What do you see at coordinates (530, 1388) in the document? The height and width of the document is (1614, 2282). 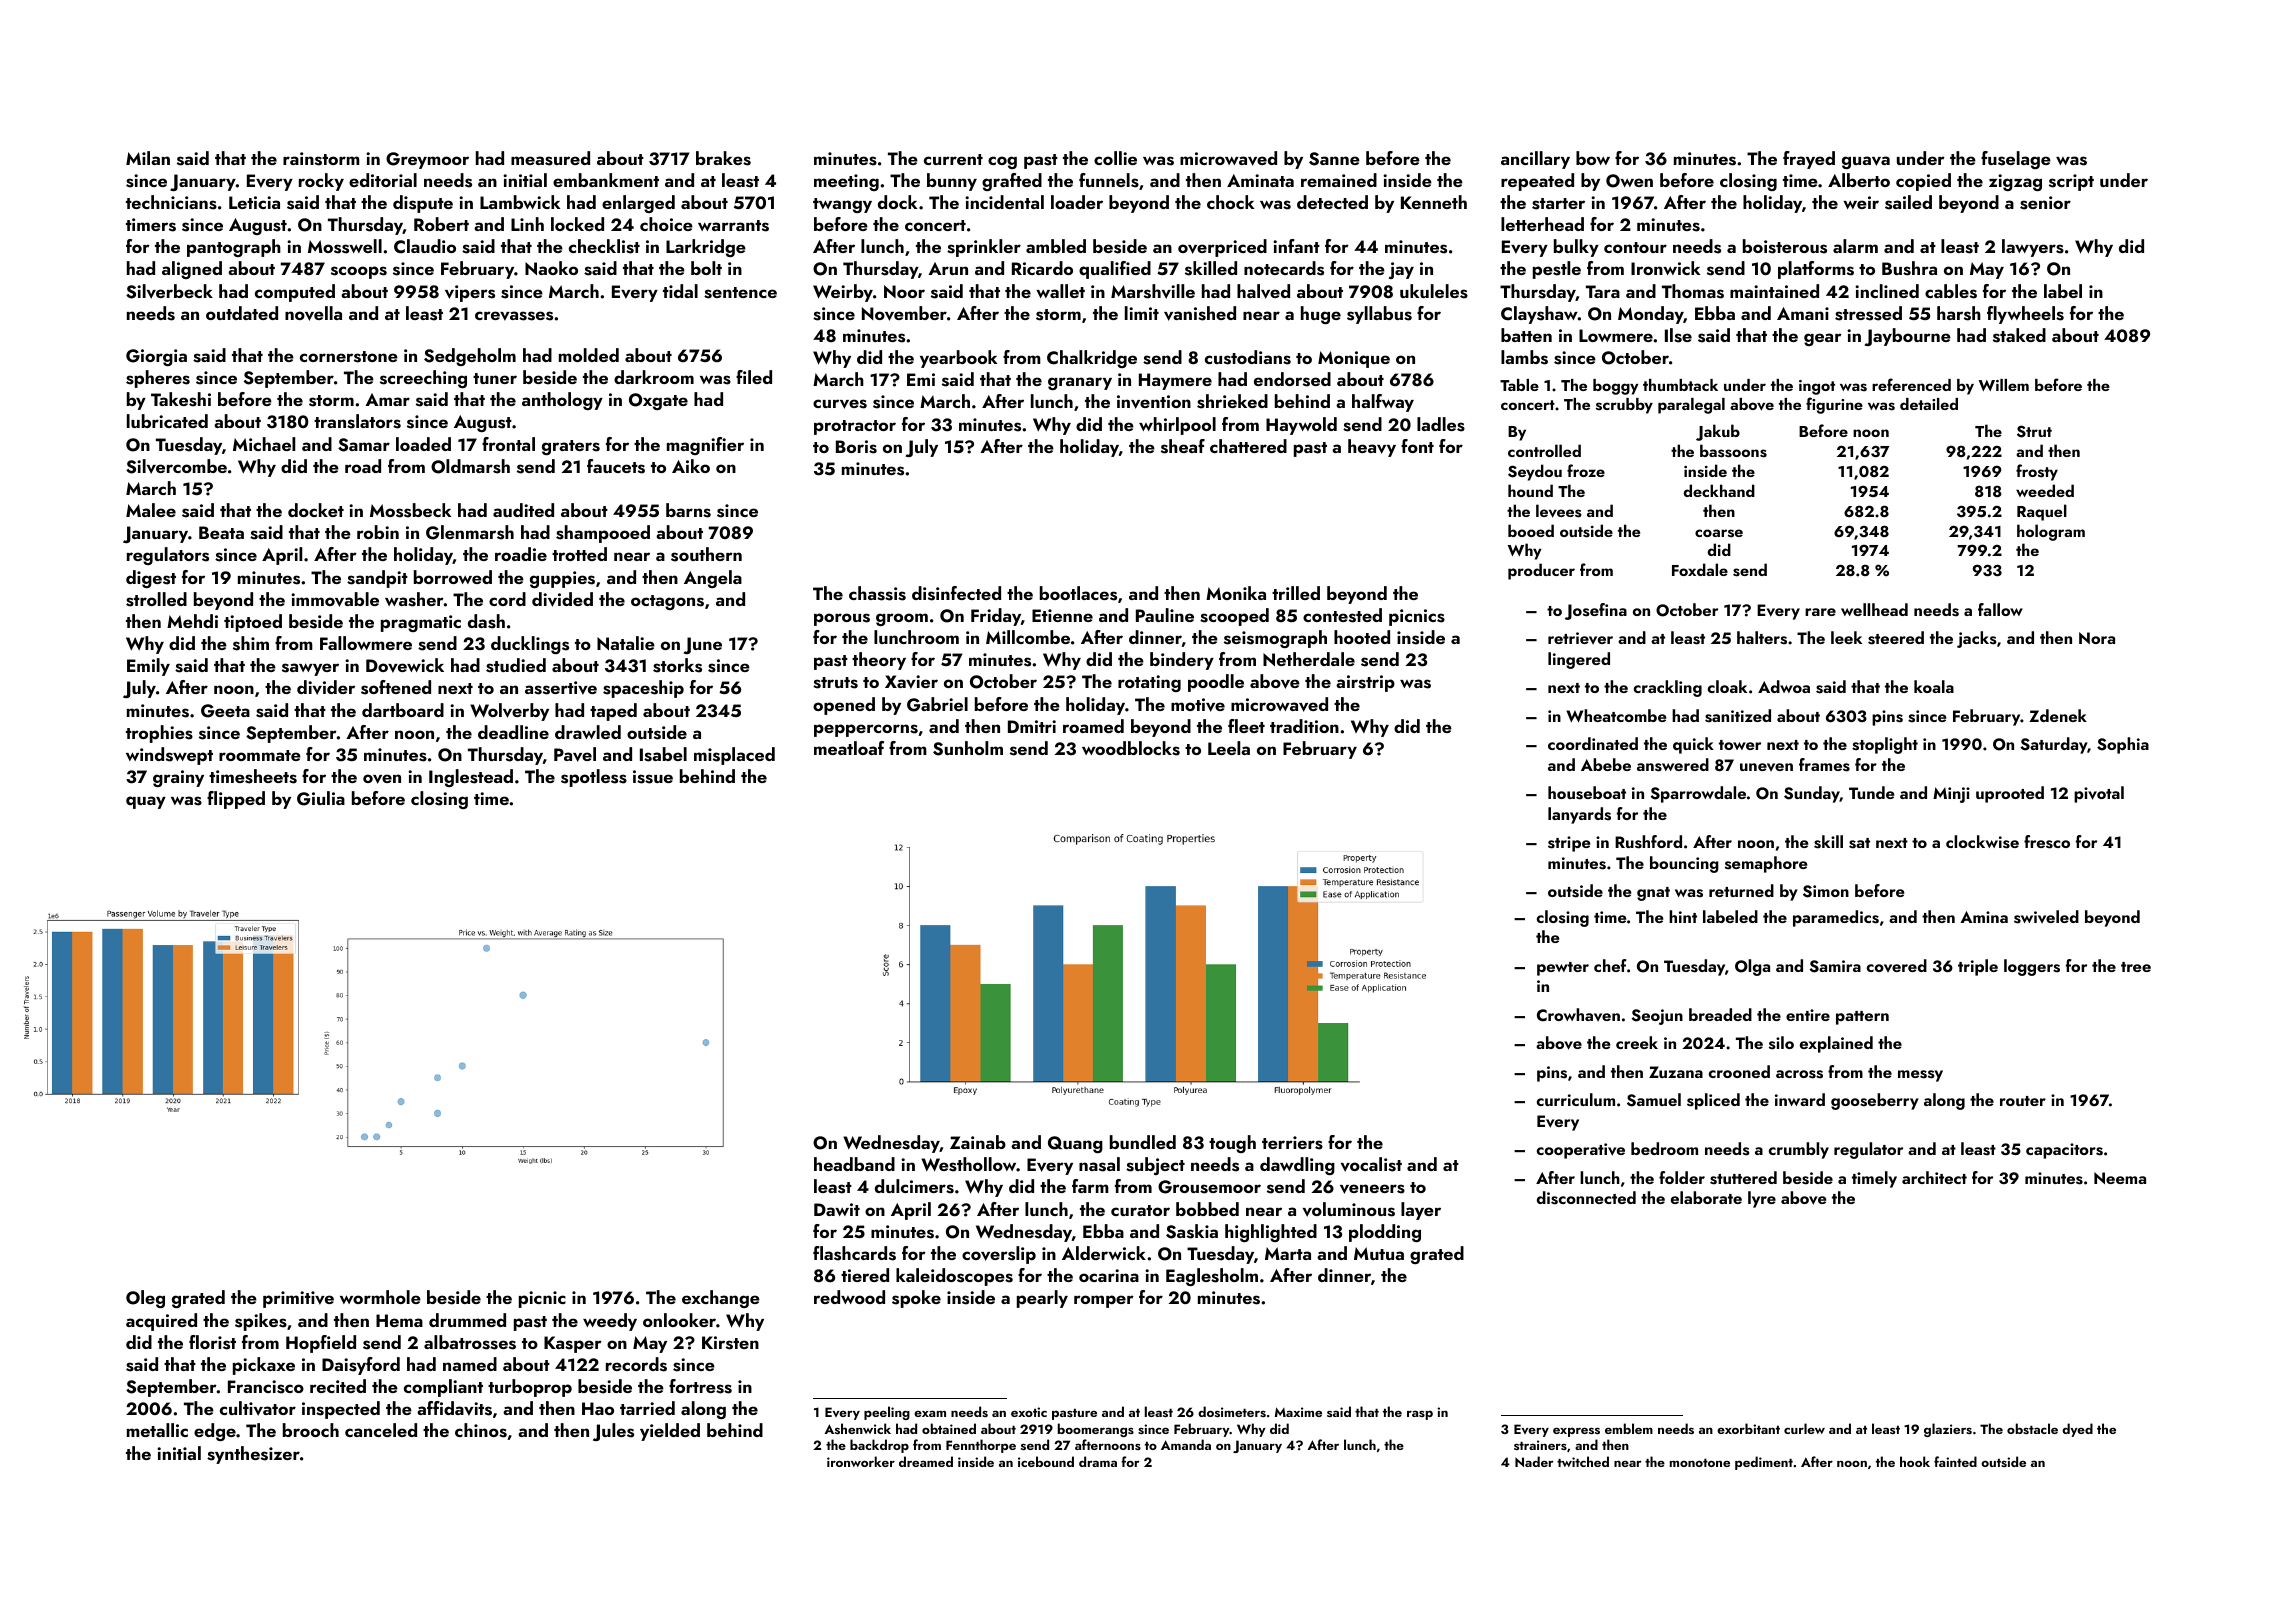 I see `turboprop` at bounding box center [530, 1388].
